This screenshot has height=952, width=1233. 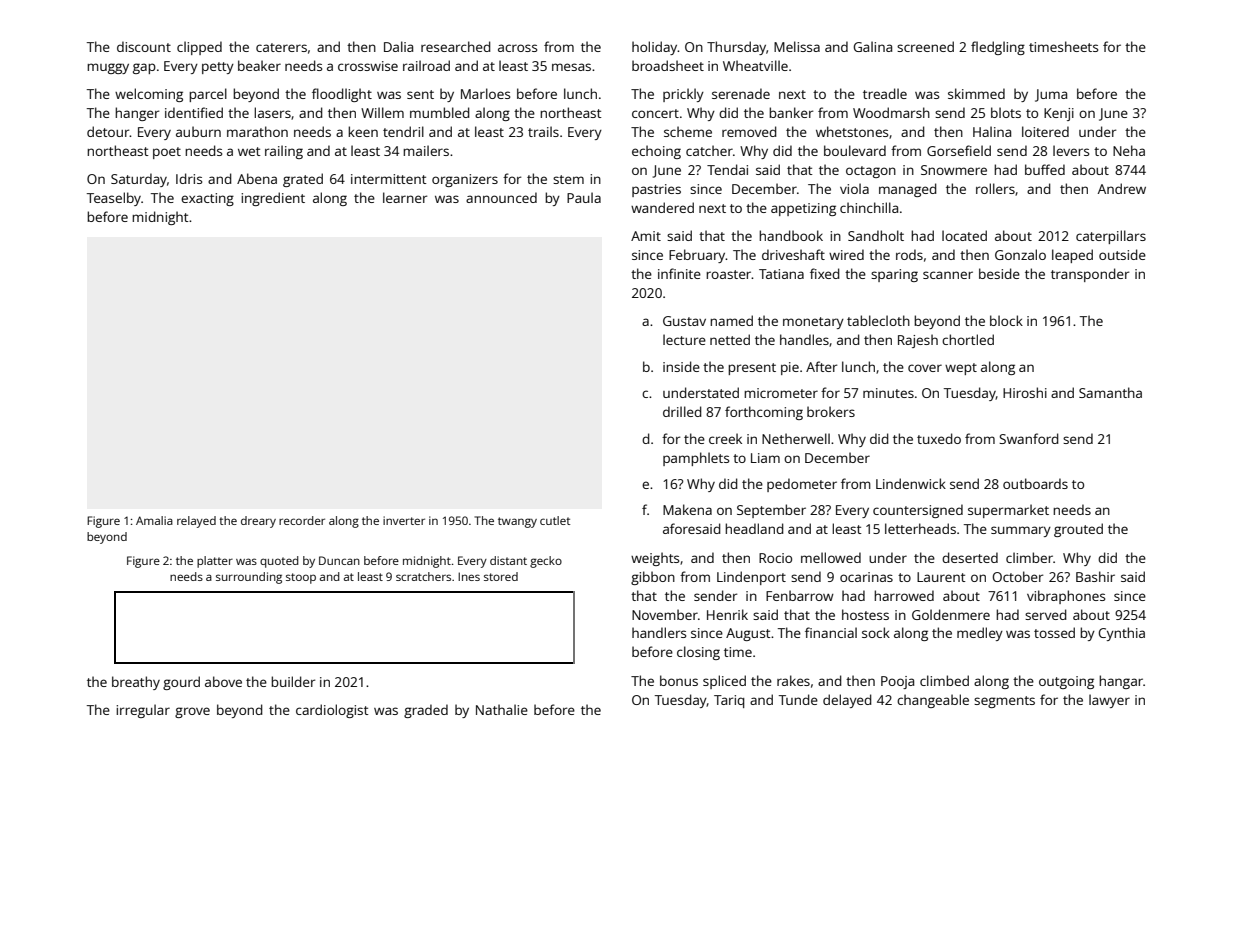 I want to click on across, so click(x=517, y=48).
